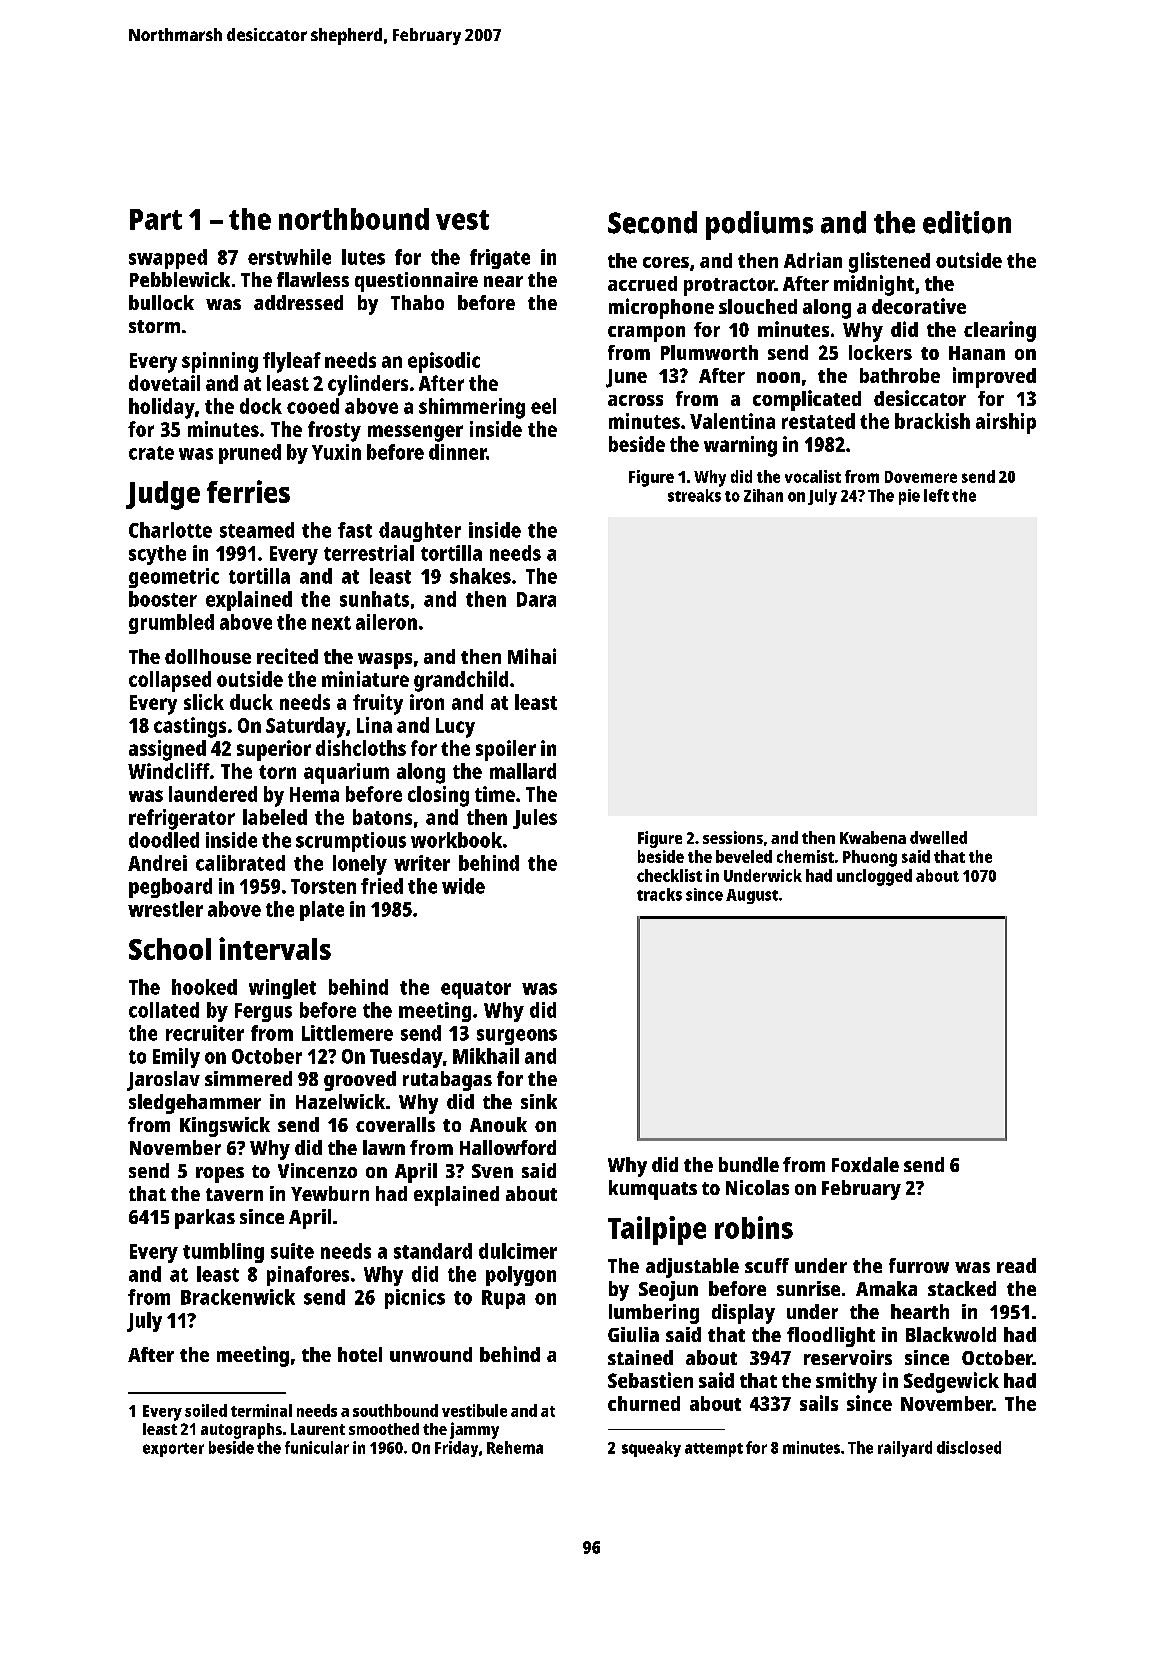 Image resolution: width=1165 pixels, height=1654 pixels. What do you see at coordinates (486, 1056) in the screenshot?
I see `Mikhail` at bounding box center [486, 1056].
